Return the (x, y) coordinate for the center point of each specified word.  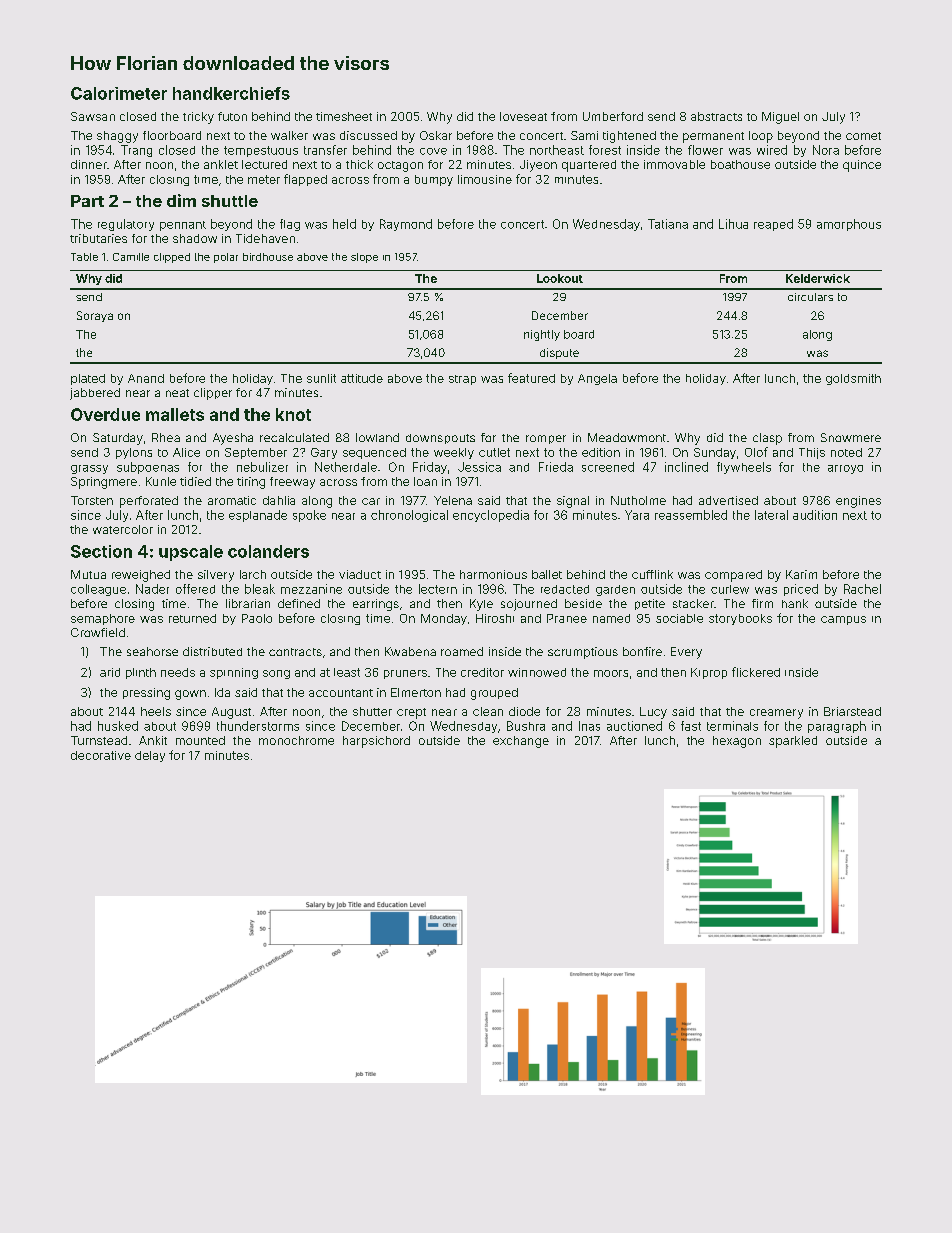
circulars (810, 297)
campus (843, 620)
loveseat (523, 116)
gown (190, 695)
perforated (149, 502)
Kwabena (410, 651)
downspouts (440, 439)
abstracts (716, 116)
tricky (198, 118)
